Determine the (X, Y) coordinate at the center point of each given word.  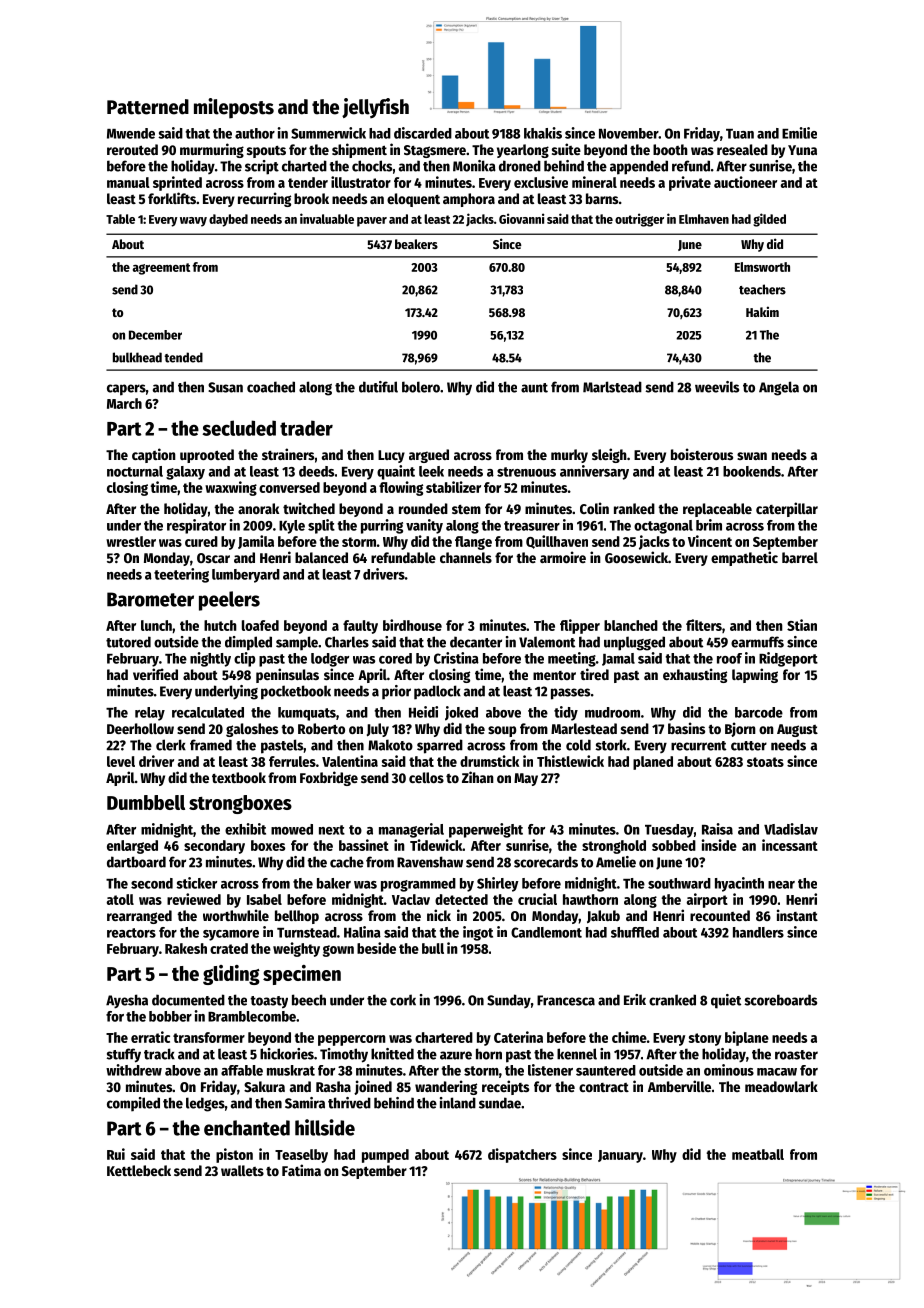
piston (234, 1155)
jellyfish (375, 108)
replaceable (717, 510)
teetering (181, 575)
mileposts (234, 108)
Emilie (799, 133)
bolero (421, 387)
